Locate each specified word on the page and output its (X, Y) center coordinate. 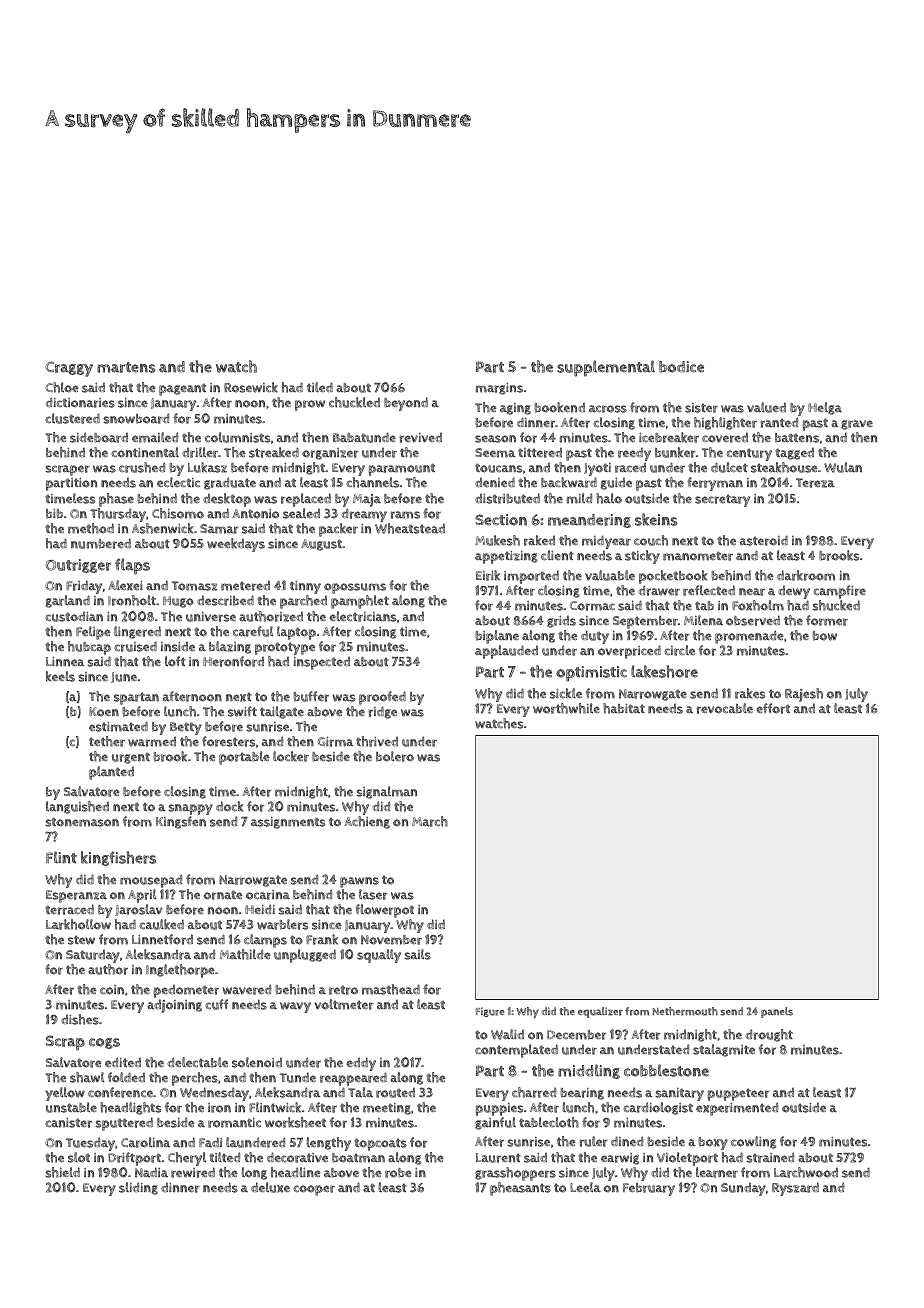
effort (773, 708)
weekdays (236, 545)
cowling (753, 1142)
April (142, 896)
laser (373, 894)
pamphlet (360, 602)
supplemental (606, 368)
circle (679, 650)
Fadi (210, 1142)
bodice (681, 367)
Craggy (69, 369)
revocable (724, 708)
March (430, 821)
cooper (314, 1190)
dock (230, 806)
